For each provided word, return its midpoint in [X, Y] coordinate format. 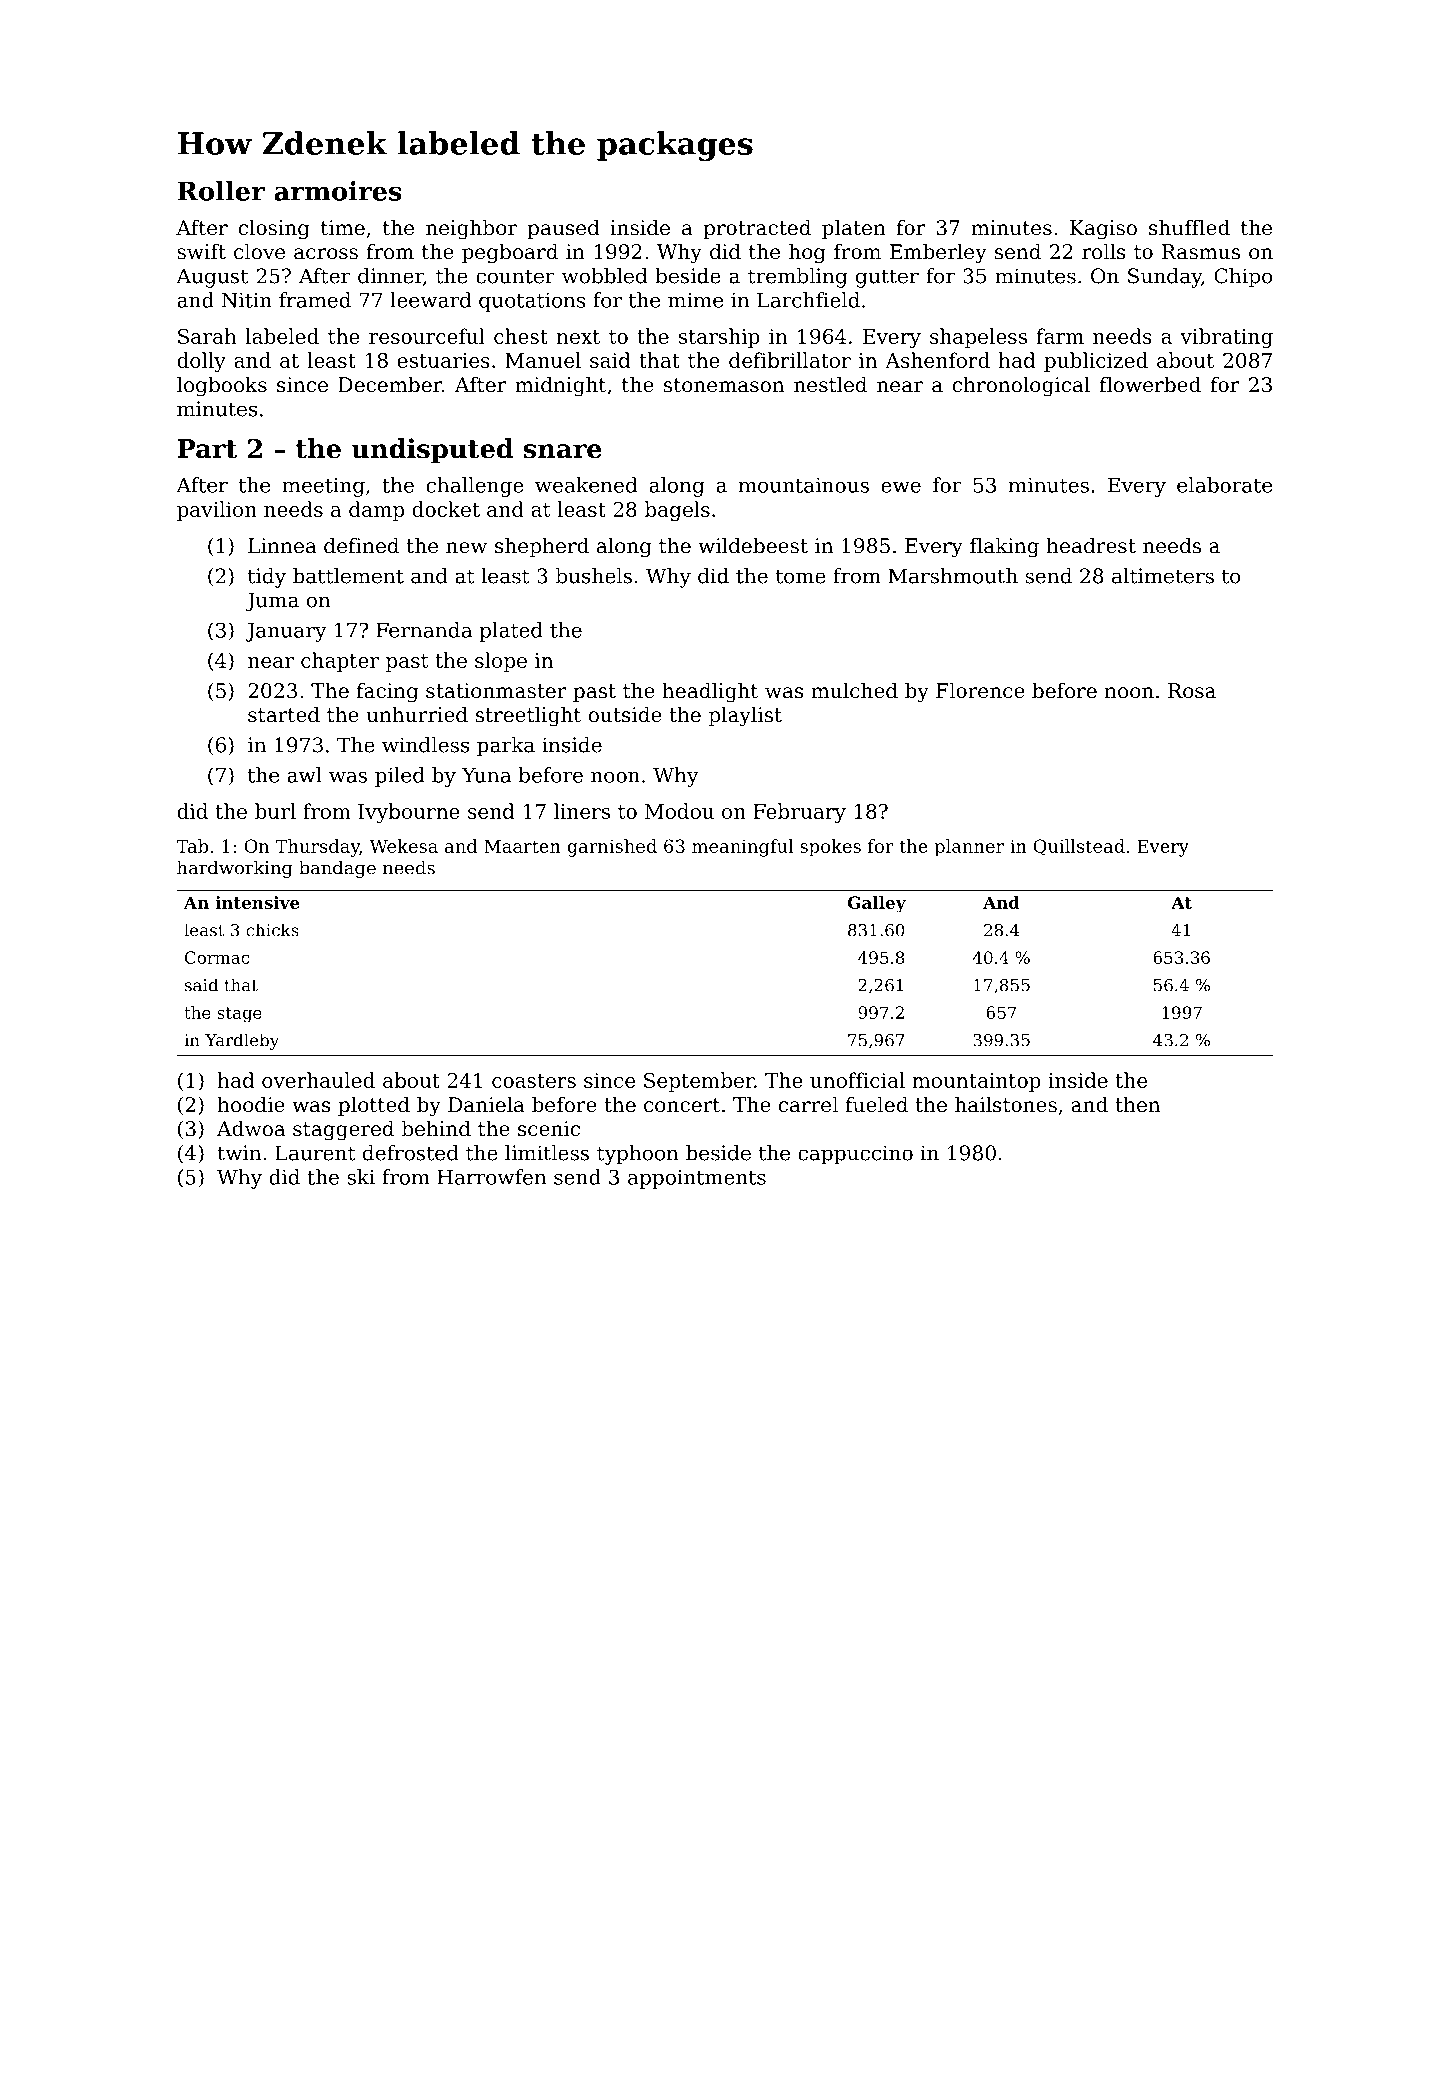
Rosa [1192, 691]
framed [315, 300]
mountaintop [976, 1082]
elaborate [1224, 485]
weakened [586, 485]
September [699, 1082]
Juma [272, 602]
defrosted [411, 1153]
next [578, 337]
